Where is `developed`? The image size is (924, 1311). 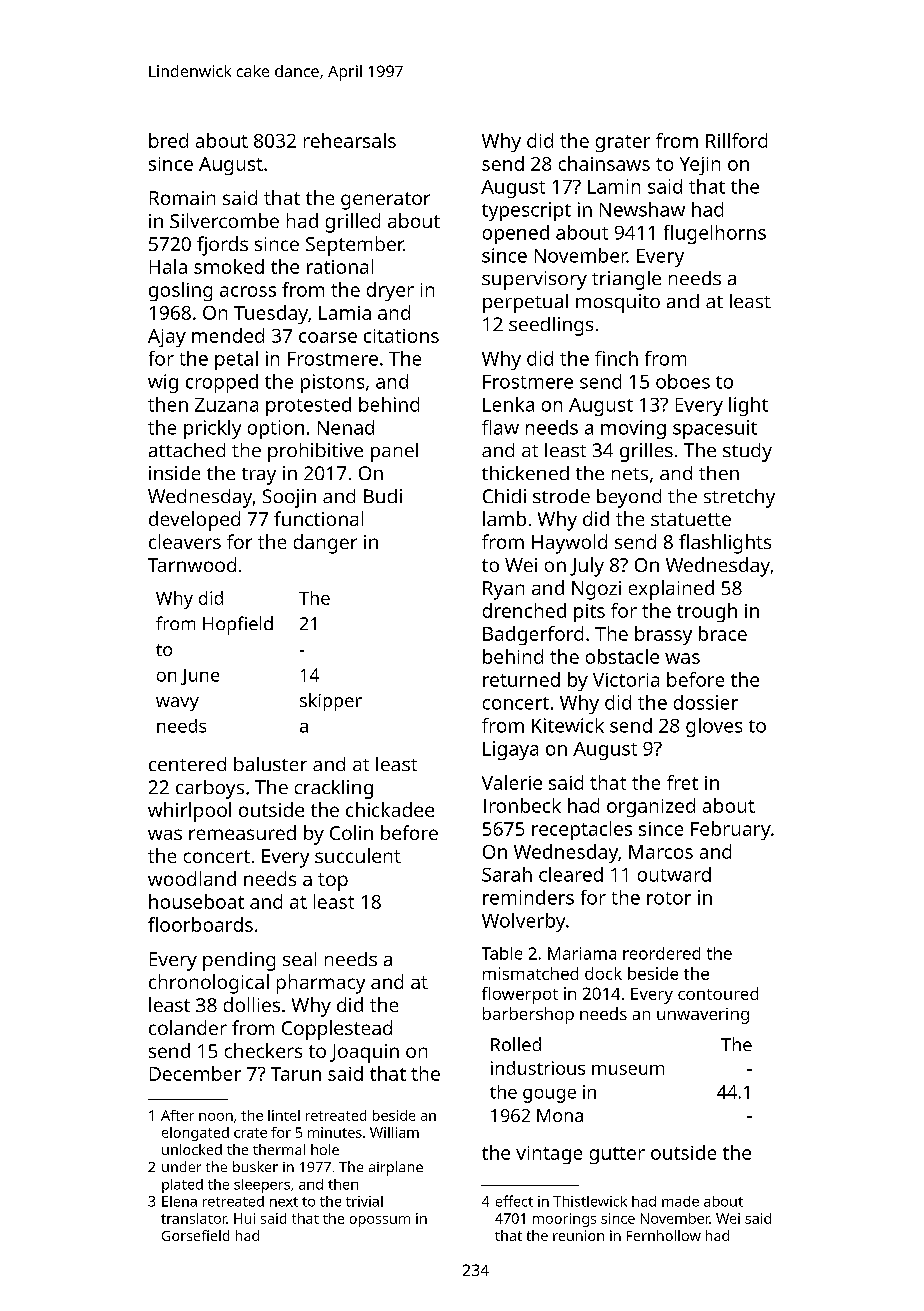
developed is located at coordinates (194, 521).
